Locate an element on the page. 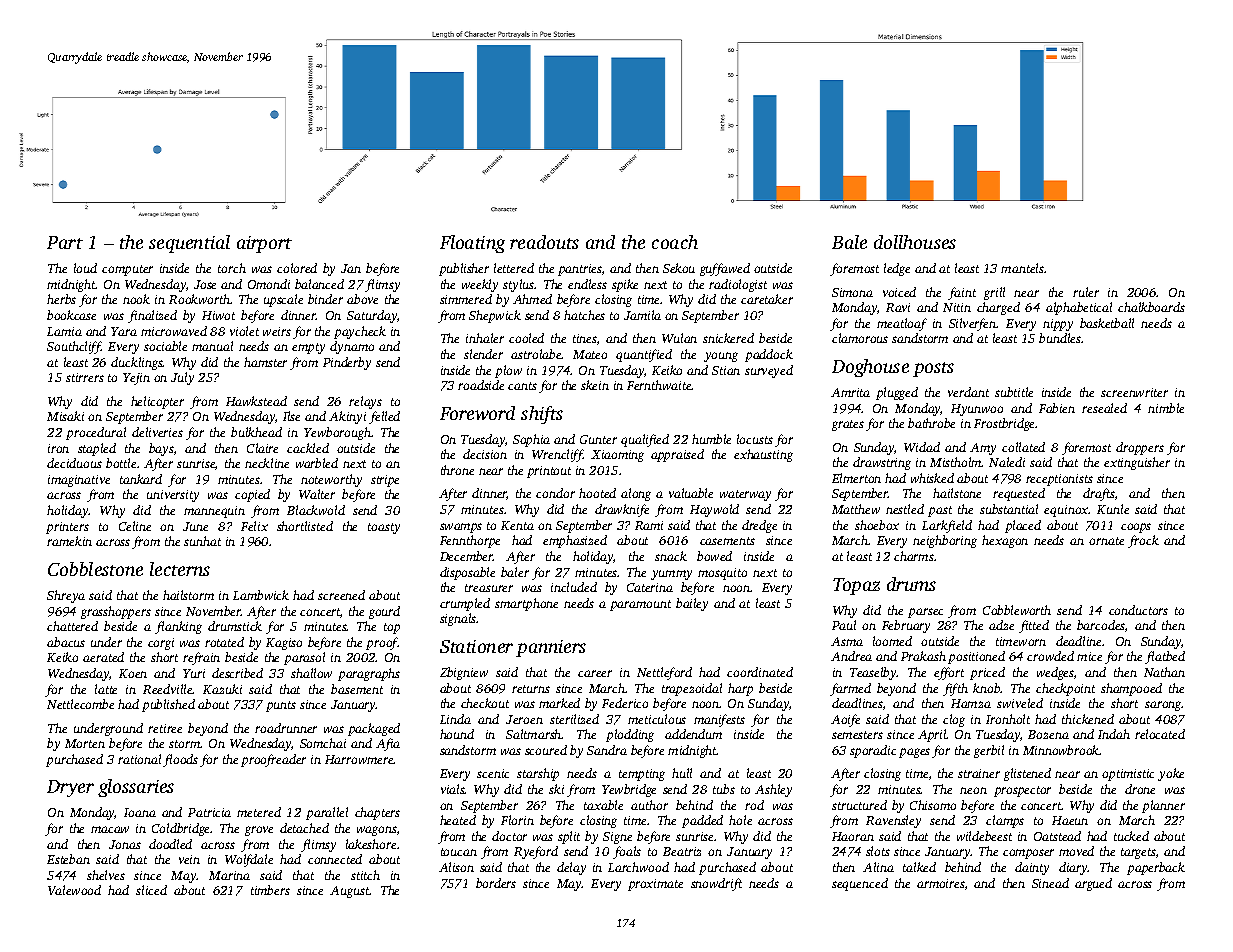 The height and width of the image is (952, 1233). timbers is located at coordinates (270, 890).
